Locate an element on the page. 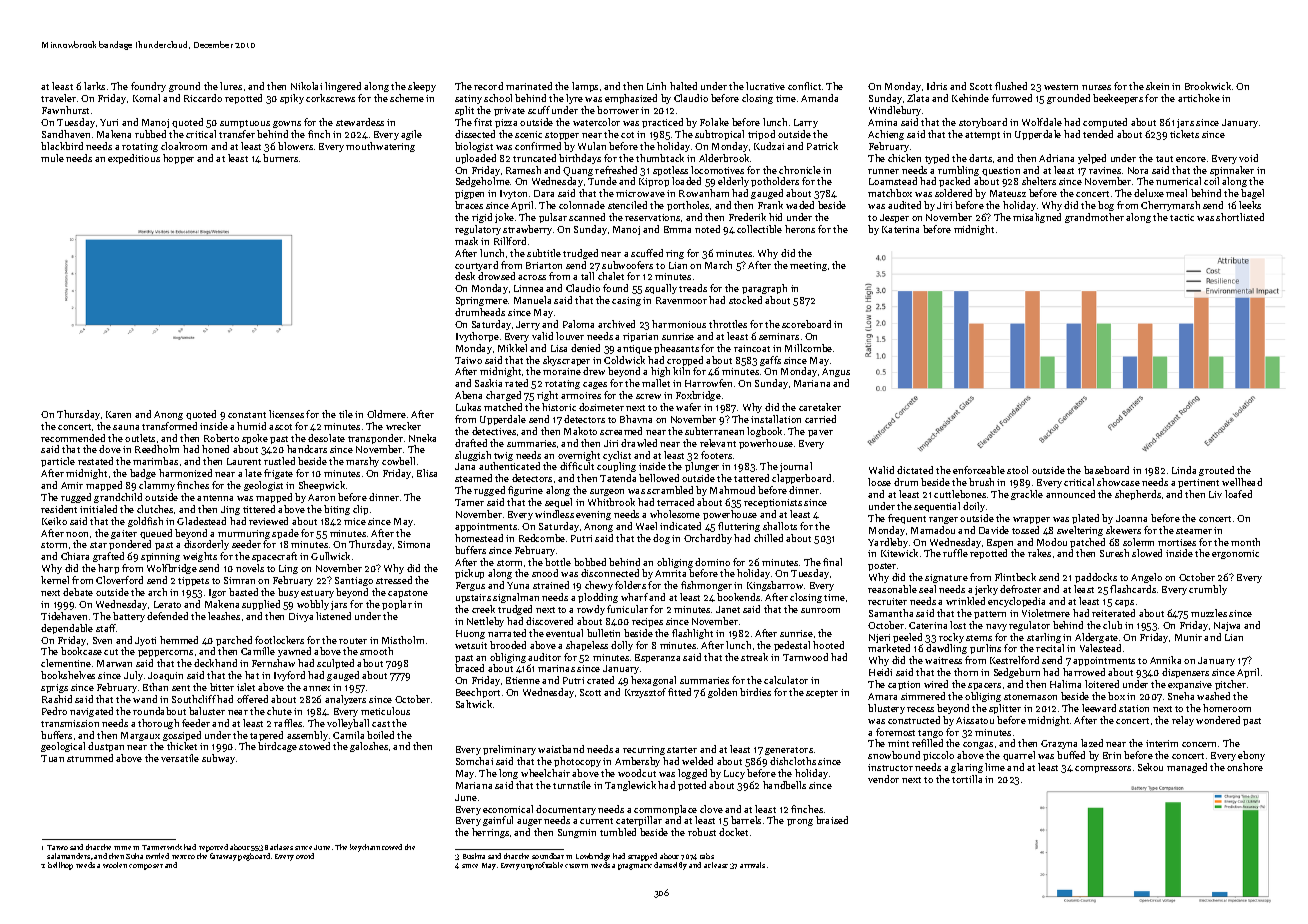 This image has height=924, width=1308. bitter is located at coordinates (222, 687).
